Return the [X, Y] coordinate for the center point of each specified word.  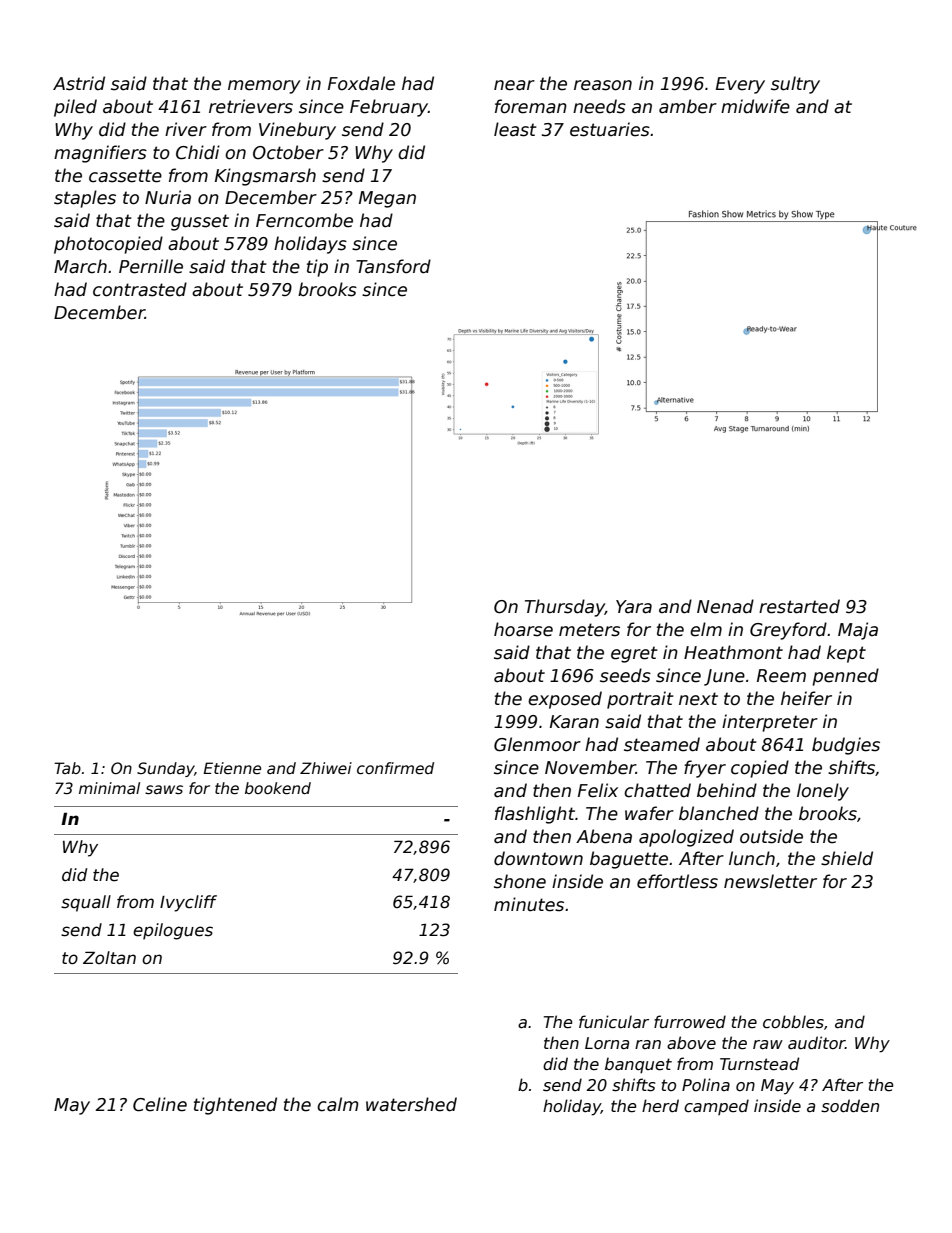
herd [660, 1106]
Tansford [393, 266]
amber [688, 106]
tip [317, 268]
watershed [411, 1104]
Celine [160, 1104]
